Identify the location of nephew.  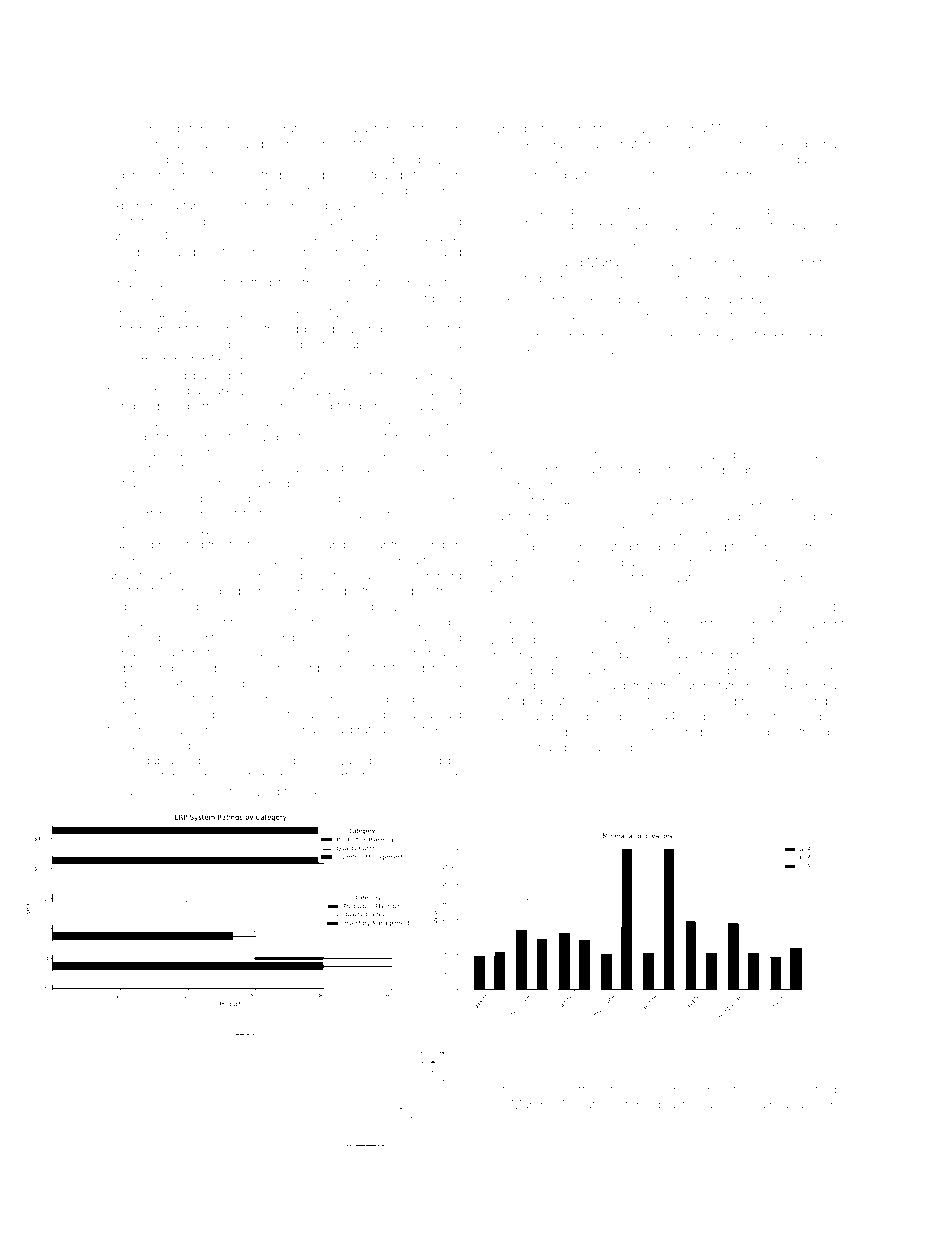
(709, 733).
